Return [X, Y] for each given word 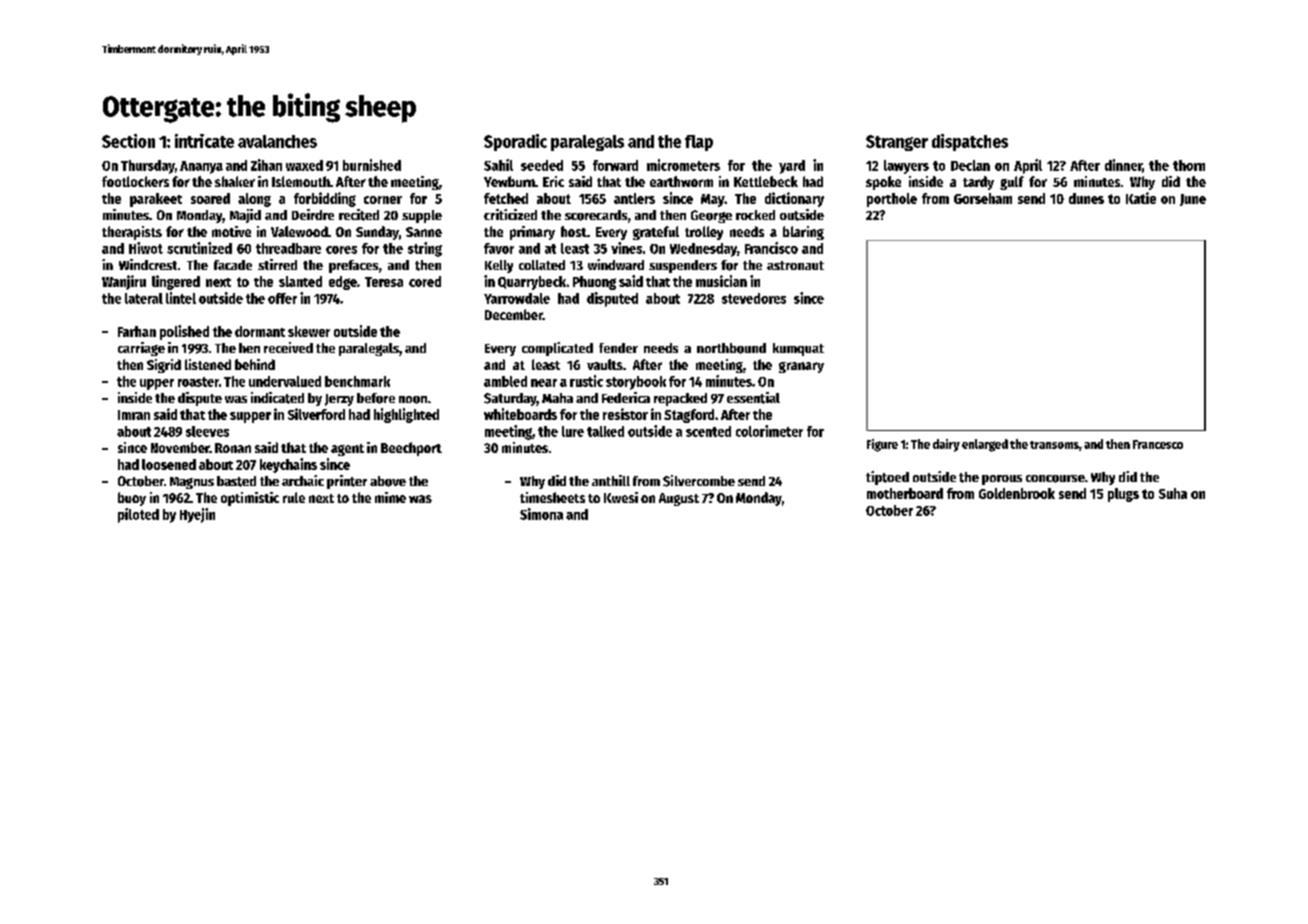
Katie [1141, 198]
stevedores [754, 298]
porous [1002, 480]
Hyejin [197, 515]
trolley [704, 233]
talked [605, 431]
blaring [803, 233]
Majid [245, 216]
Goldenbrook [1017, 493]
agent [347, 450]
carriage [141, 349]
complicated [557, 349]
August [679, 499]
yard [792, 167]
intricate [204, 141]
